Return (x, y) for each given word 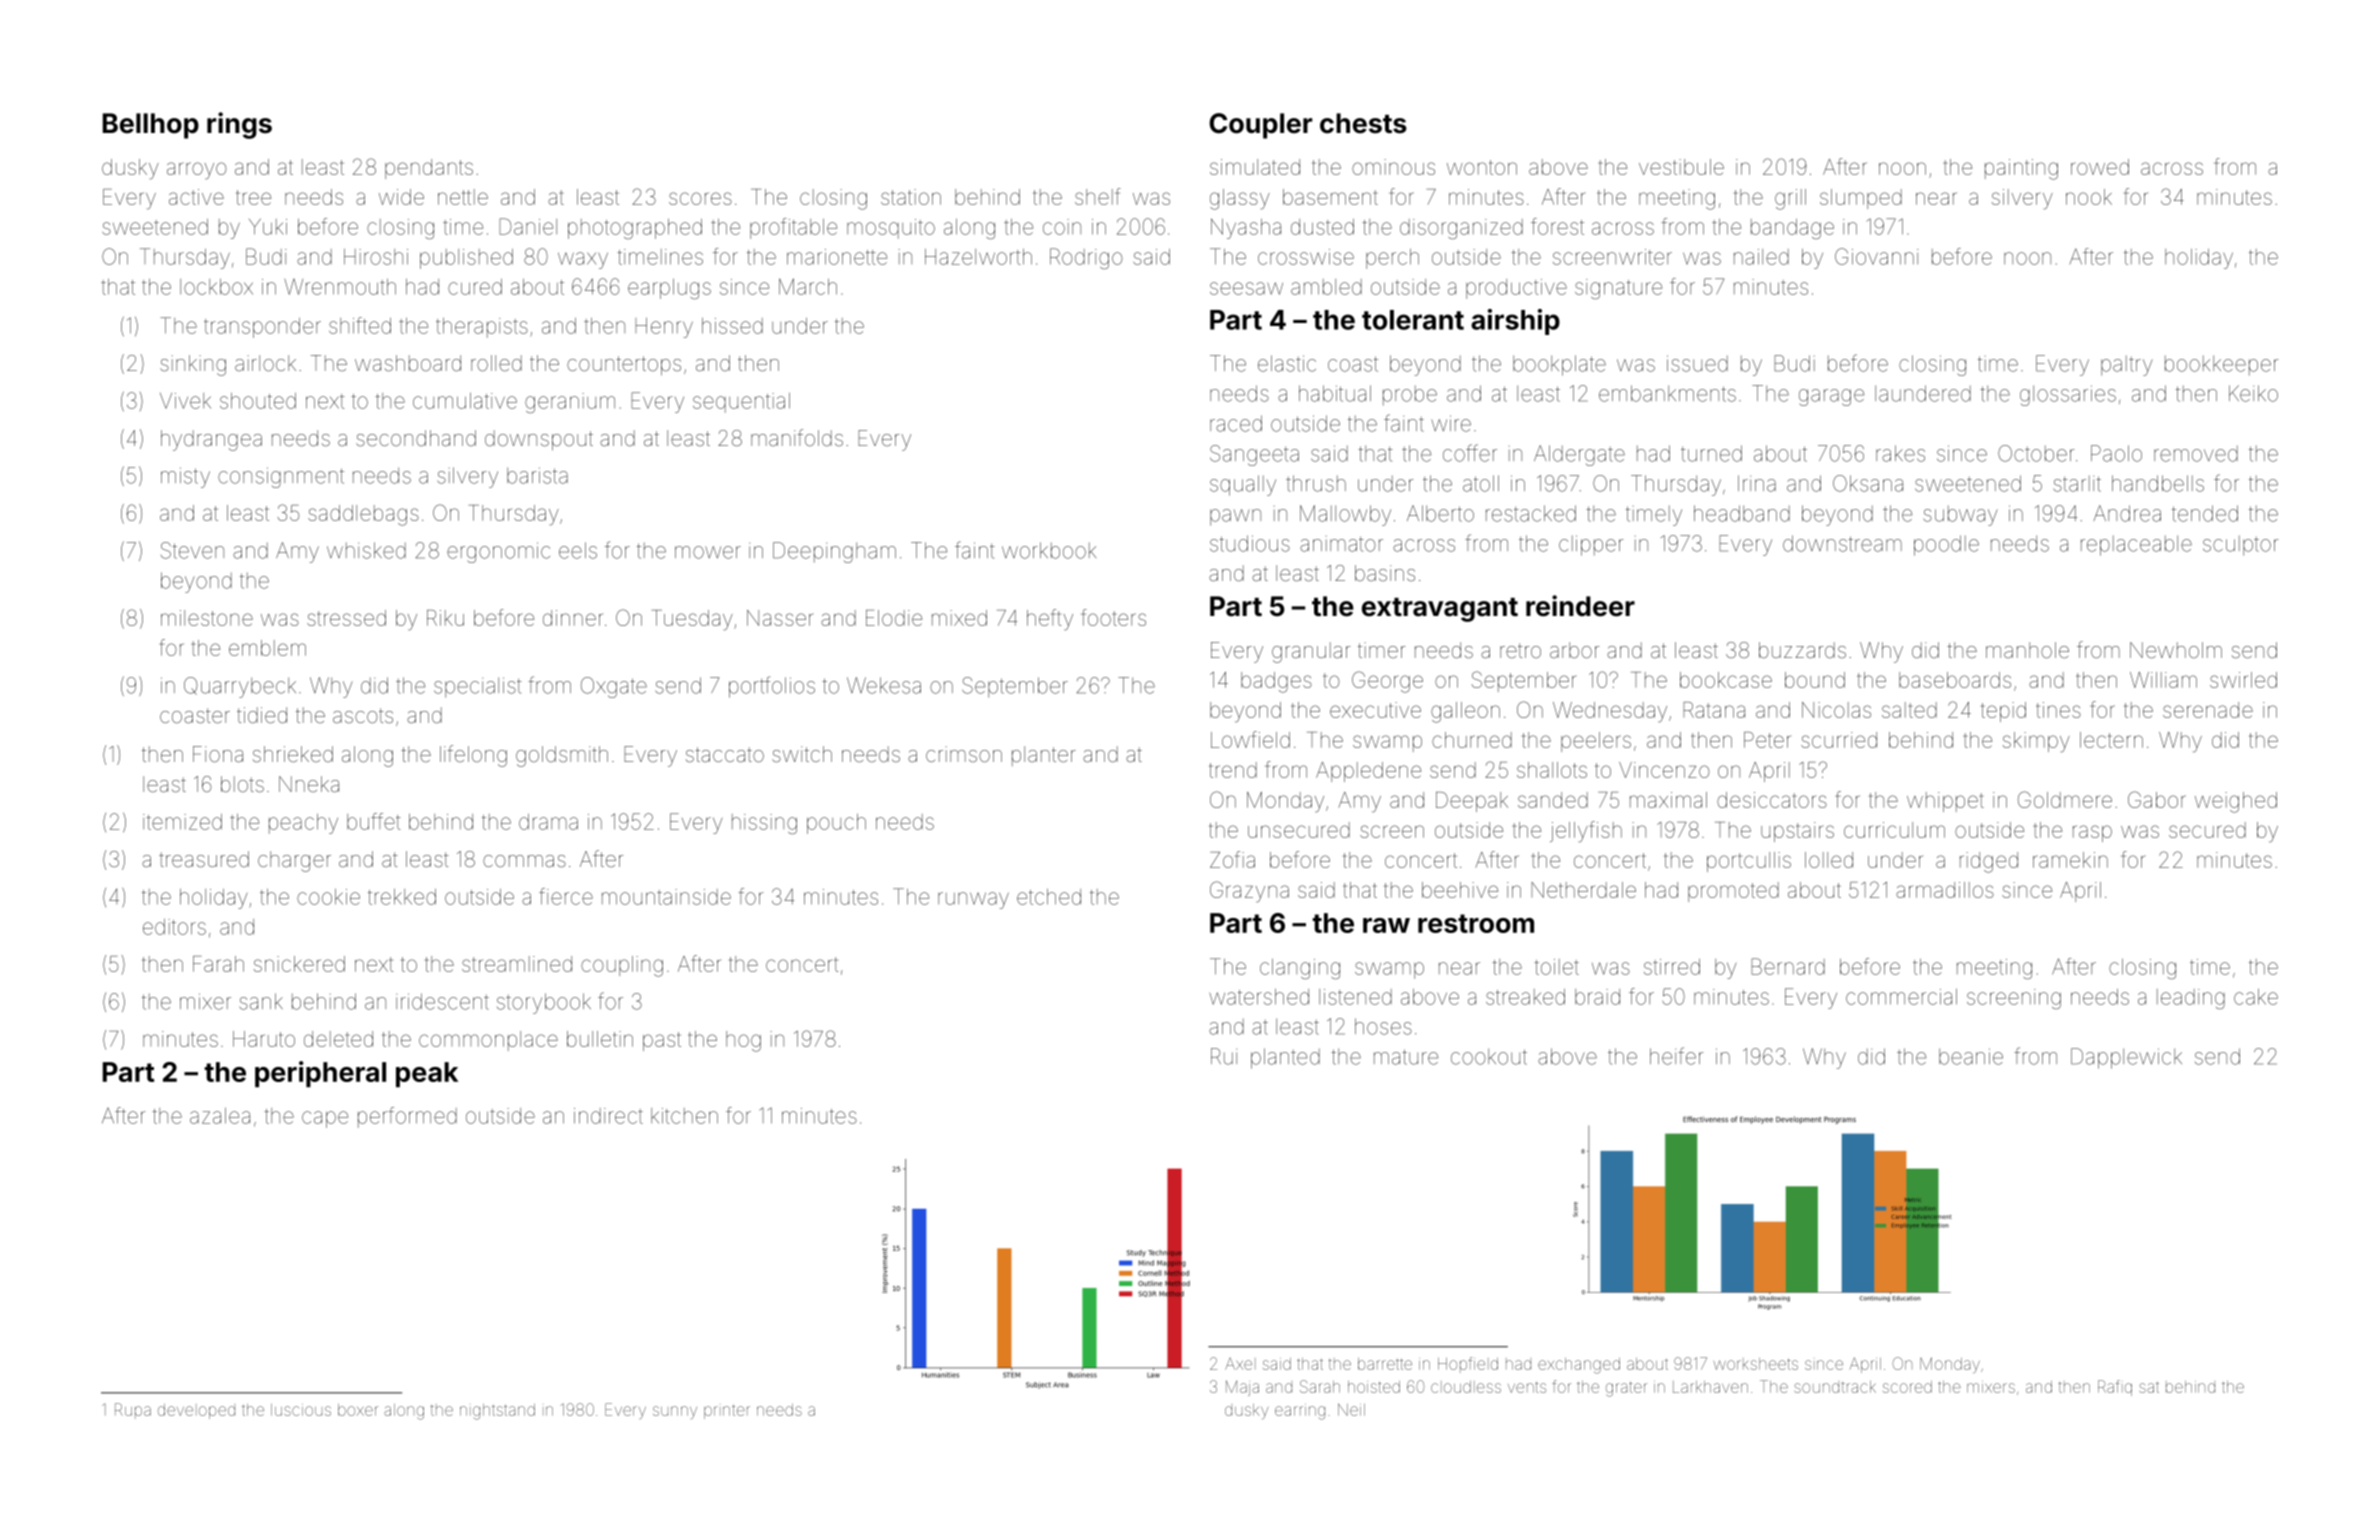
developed (196, 1411)
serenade (2208, 710)
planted (1285, 1058)
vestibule (1681, 167)
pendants (429, 169)
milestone (207, 618)
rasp (2092, 833)
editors (174, 927)
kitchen (684, 1116)
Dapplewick (2126, 1058)
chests (1363, 123)
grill (1790, 199)
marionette (837, 257)
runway (973, 900)
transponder (262, 328)
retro (1520, 650)
